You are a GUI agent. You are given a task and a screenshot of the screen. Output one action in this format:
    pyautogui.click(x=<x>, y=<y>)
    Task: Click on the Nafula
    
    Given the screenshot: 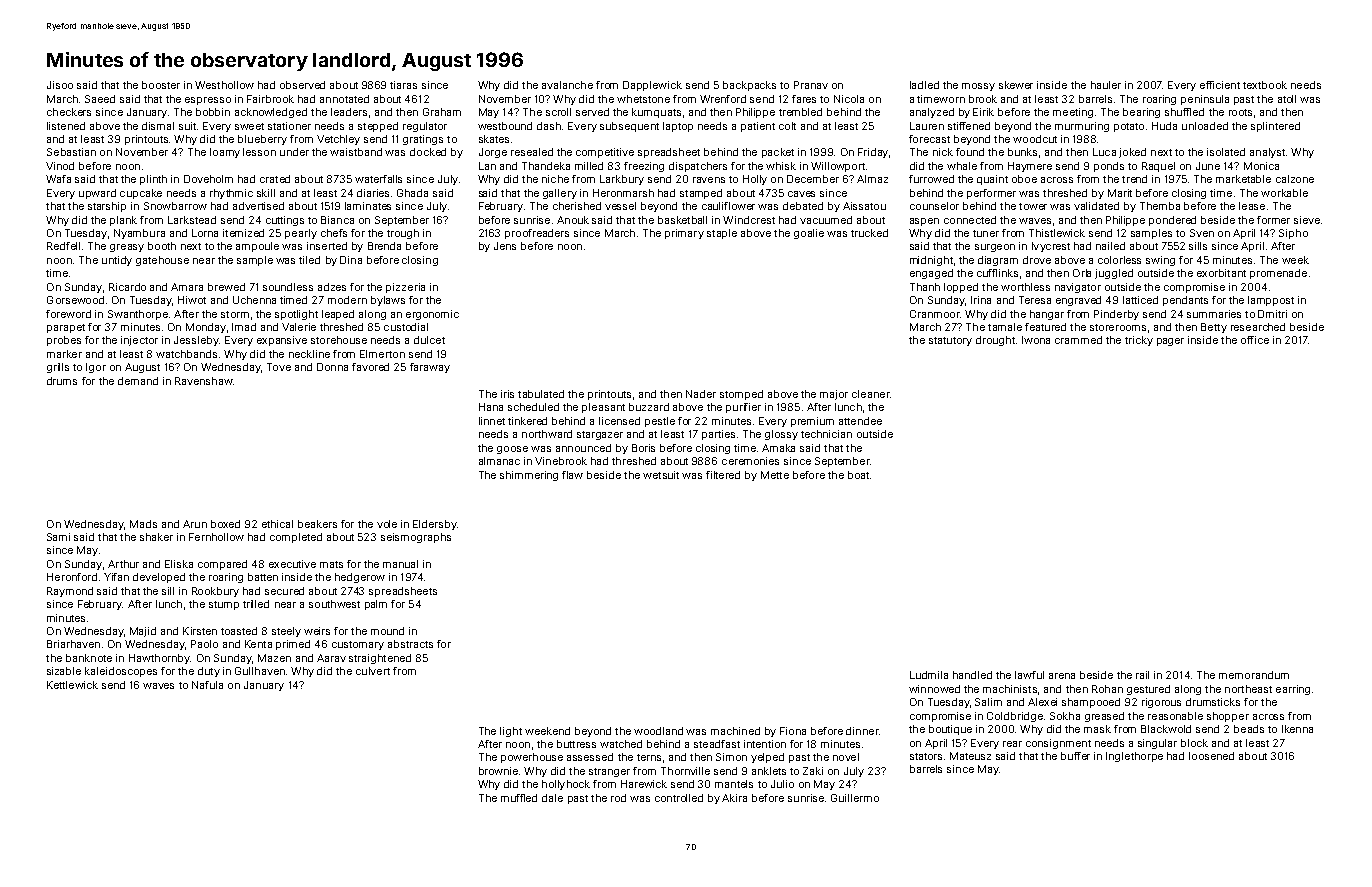 What is the action you would take?
    pyautogui.click(x=207, y=685)
